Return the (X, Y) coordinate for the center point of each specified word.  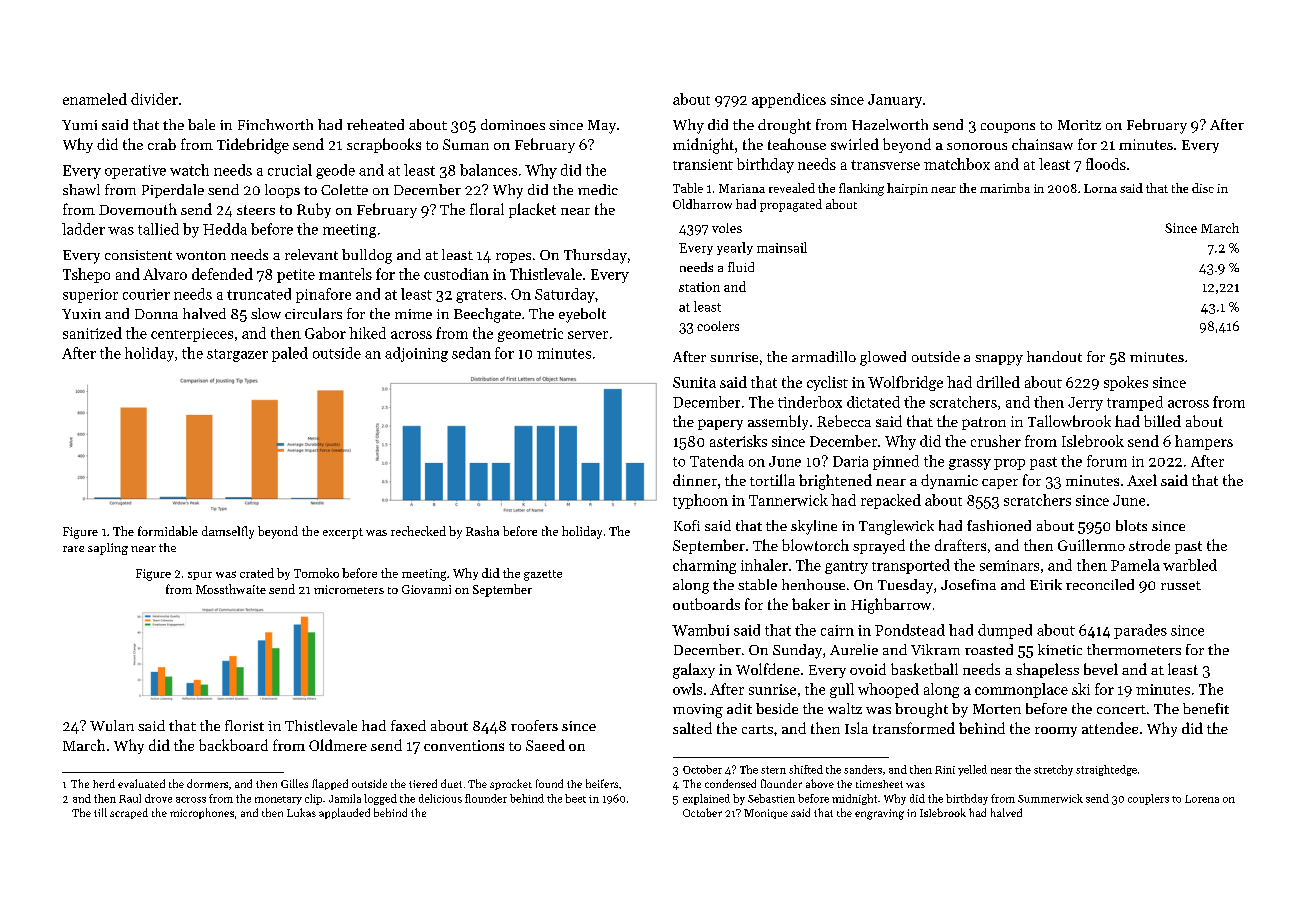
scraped (129, 813)
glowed (883, 358)
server (588, 335)
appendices (789, 100)
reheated (375, 124)
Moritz (1079, 125)
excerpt (343, 533)
